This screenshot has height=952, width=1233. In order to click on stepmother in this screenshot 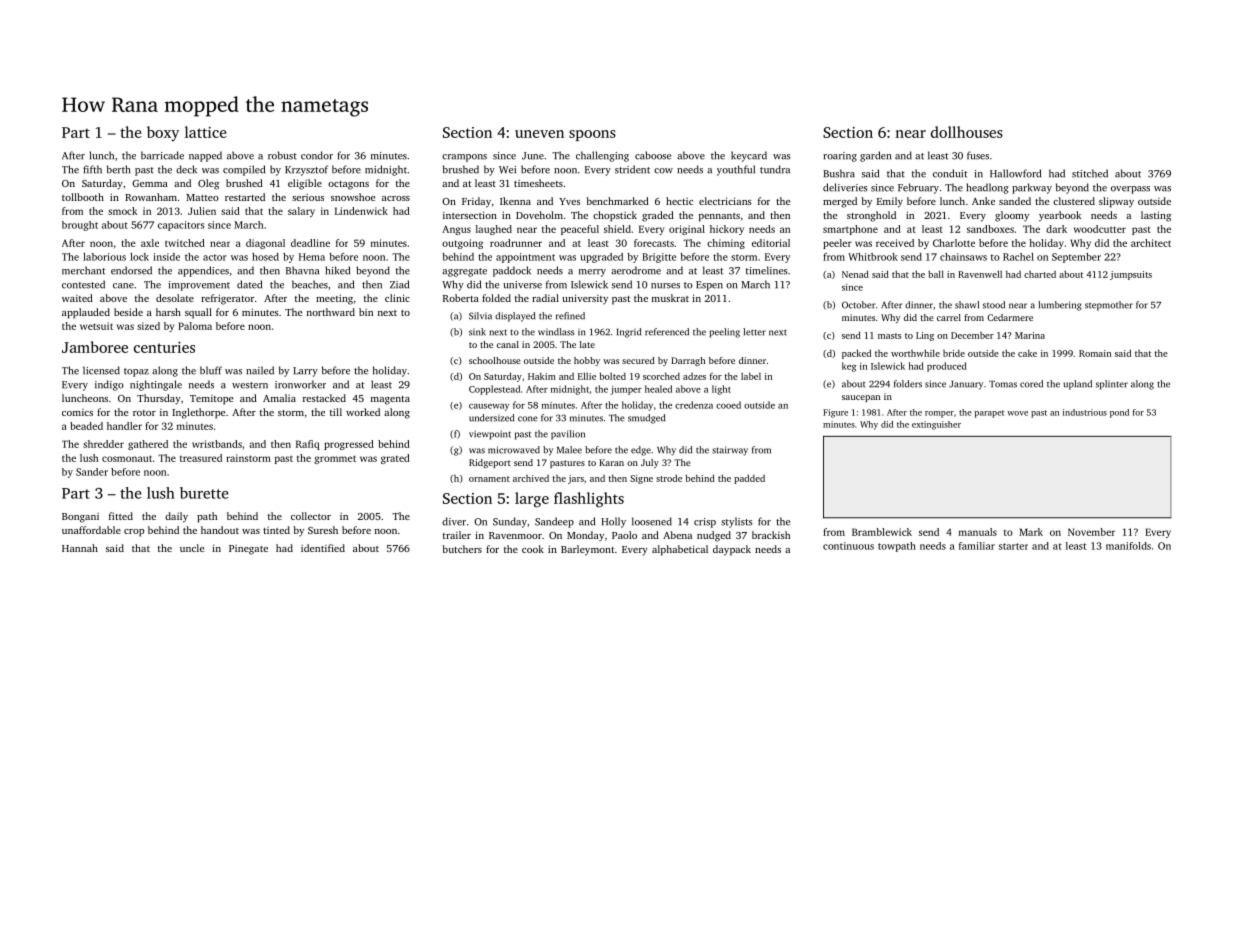, I will do `click(1109, 306)`.
